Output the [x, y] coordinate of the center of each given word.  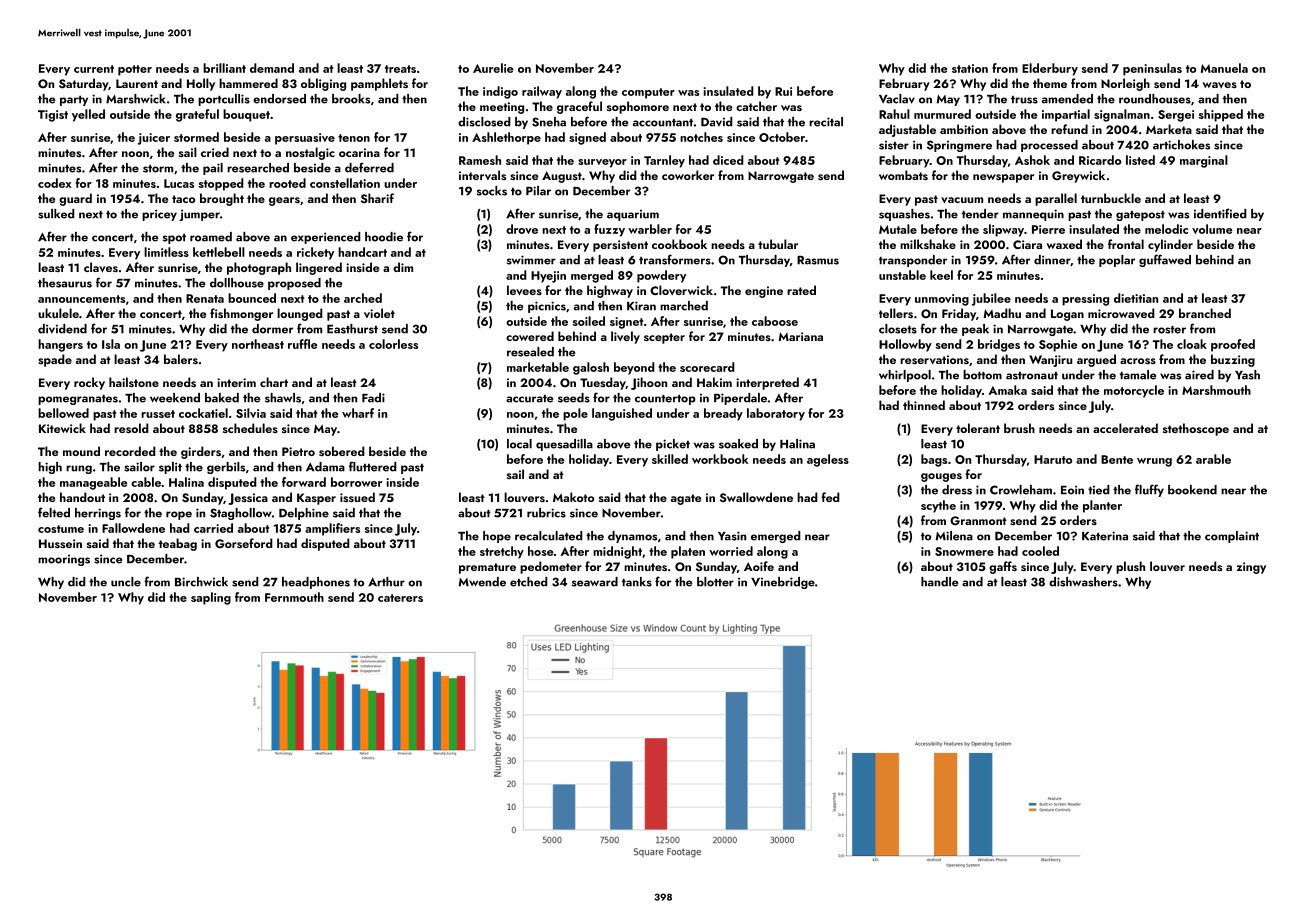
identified [1220, 213]
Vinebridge [783, 583]
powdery [661, 276]
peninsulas [1152, 69]
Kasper [316, 499]
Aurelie [493, 68]
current [94, 69]
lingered [319, 268]
